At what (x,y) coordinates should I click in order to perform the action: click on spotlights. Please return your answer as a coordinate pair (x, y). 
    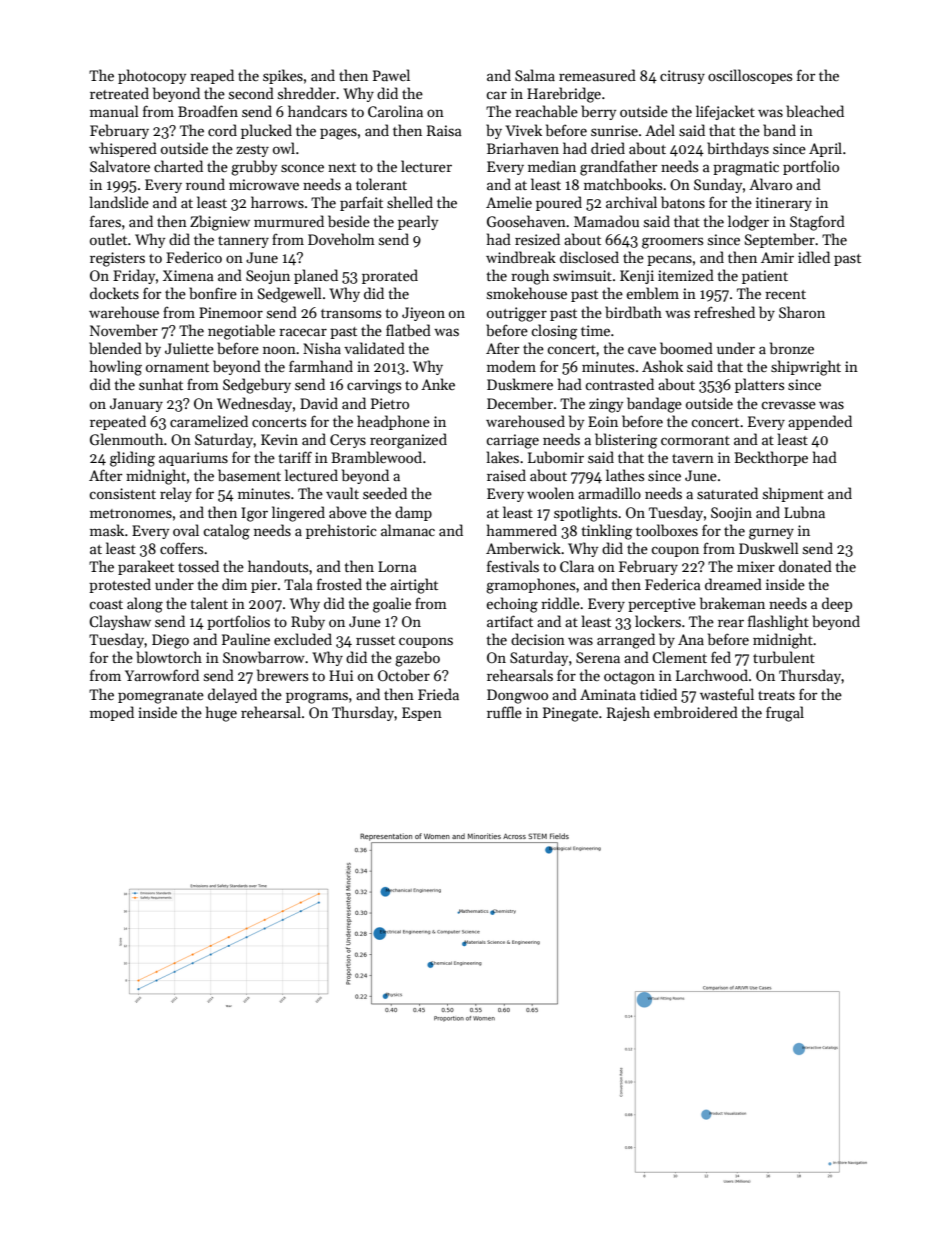
    Looking at the image, I should click on (585, 514).
